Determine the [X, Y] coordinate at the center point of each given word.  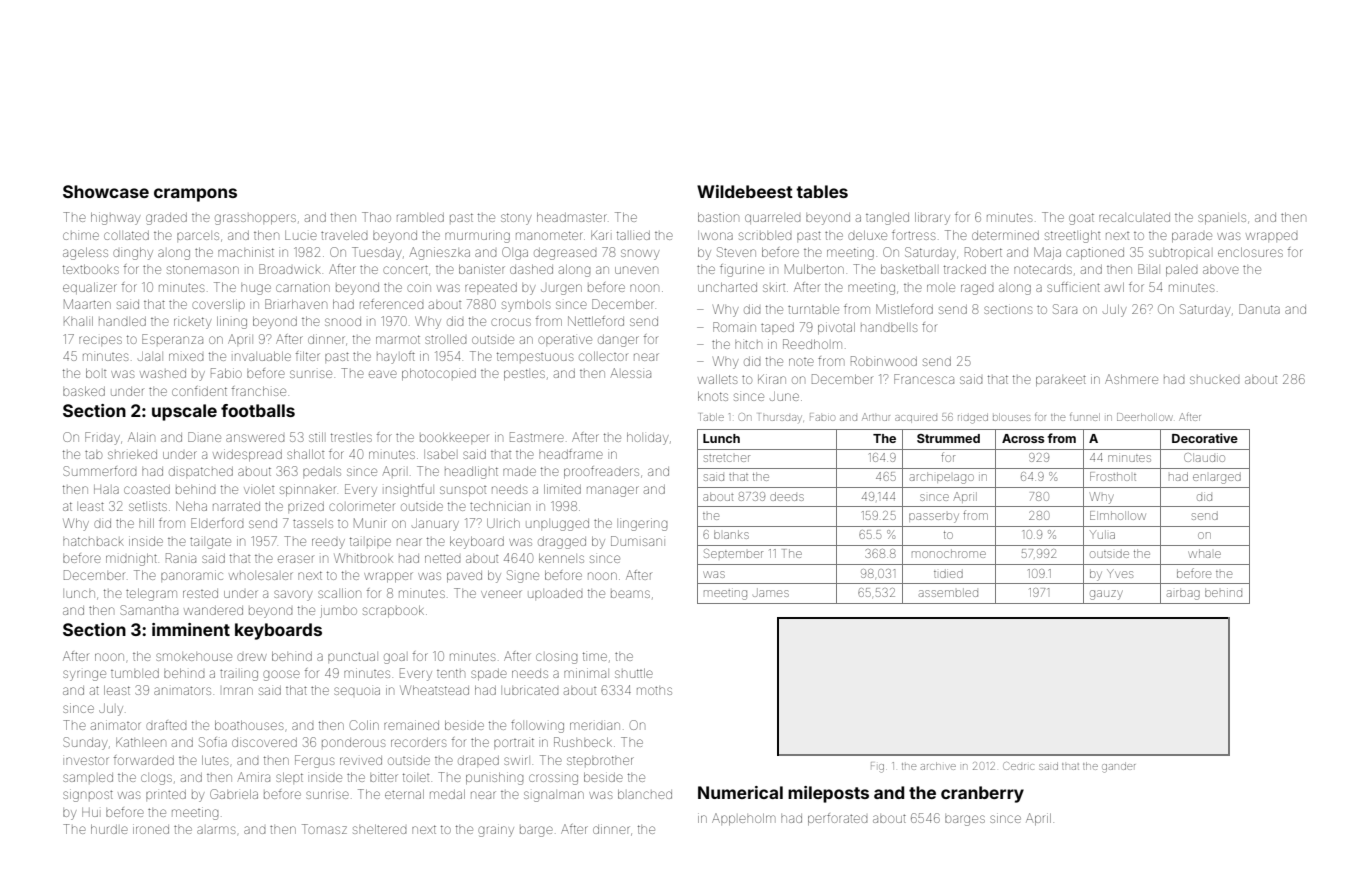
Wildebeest [745, 191]
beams [630, 594]
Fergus [314, 761]
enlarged [1217, 479]
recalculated [1134, 217]
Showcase [106, 191]
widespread [247, 455]
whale [1205, 553]
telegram [151, 595]
